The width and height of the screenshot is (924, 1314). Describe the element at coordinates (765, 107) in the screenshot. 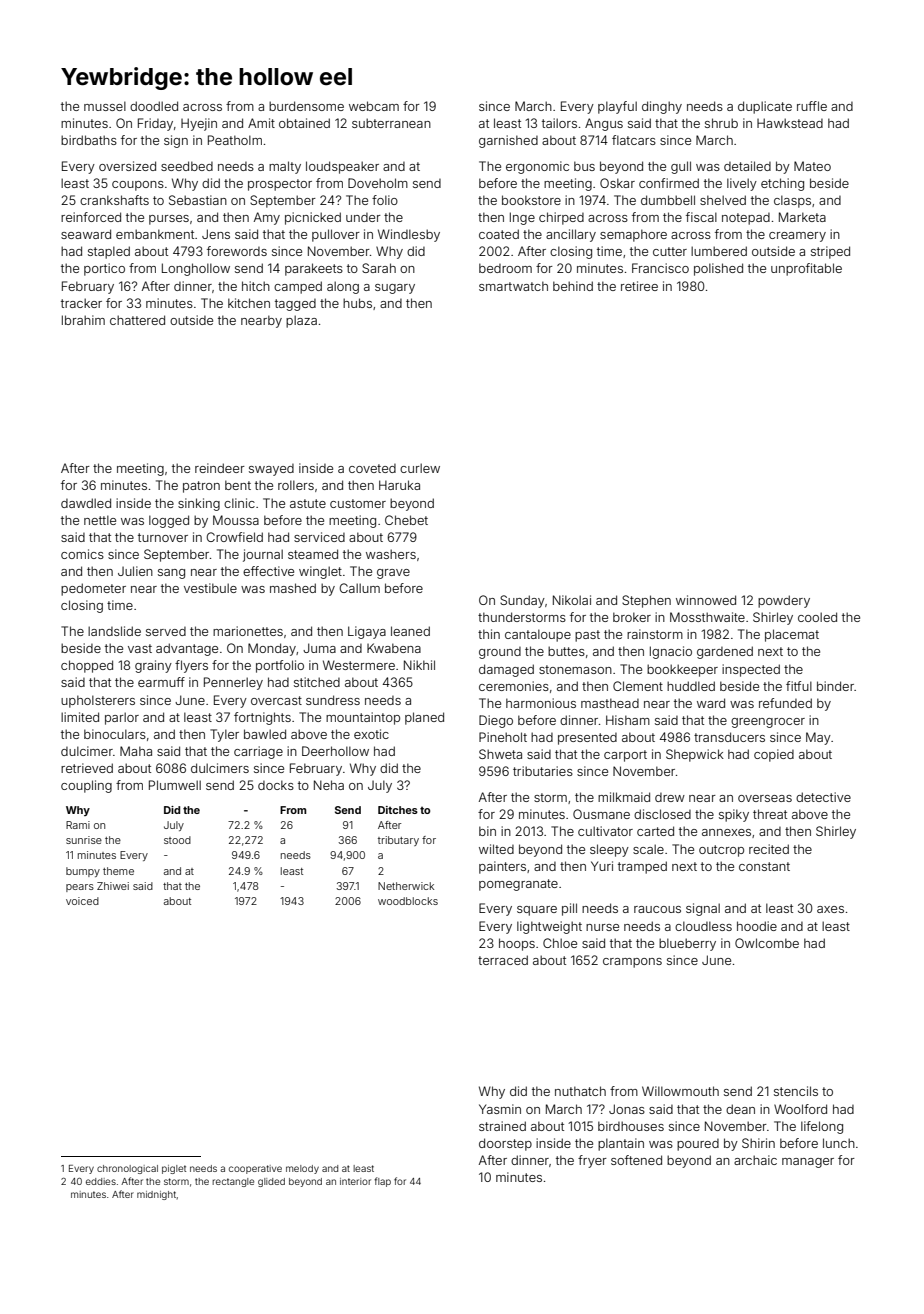

I see `duplicate` at that location.
